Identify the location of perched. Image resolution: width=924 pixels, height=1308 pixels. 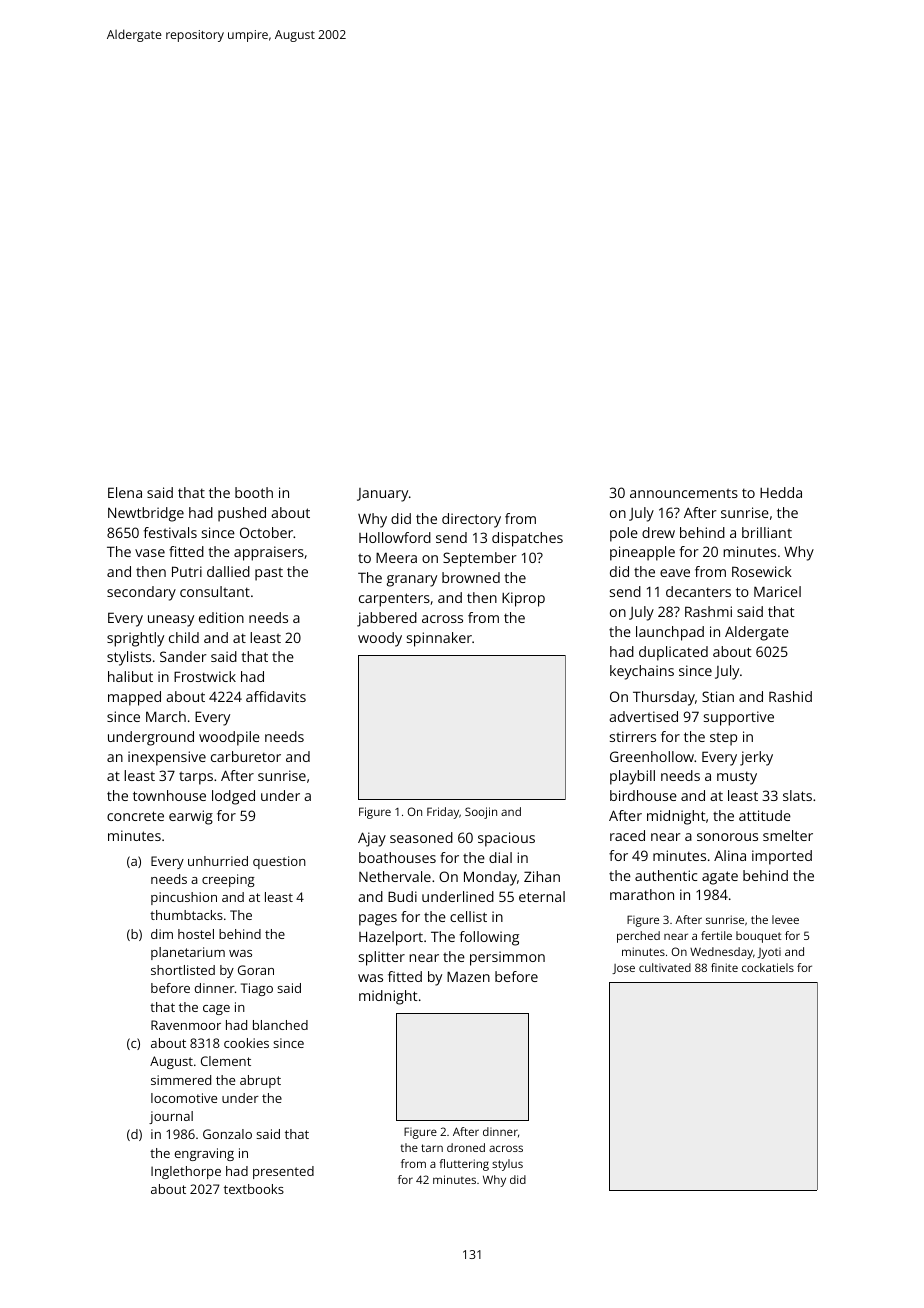
(638, 937).
